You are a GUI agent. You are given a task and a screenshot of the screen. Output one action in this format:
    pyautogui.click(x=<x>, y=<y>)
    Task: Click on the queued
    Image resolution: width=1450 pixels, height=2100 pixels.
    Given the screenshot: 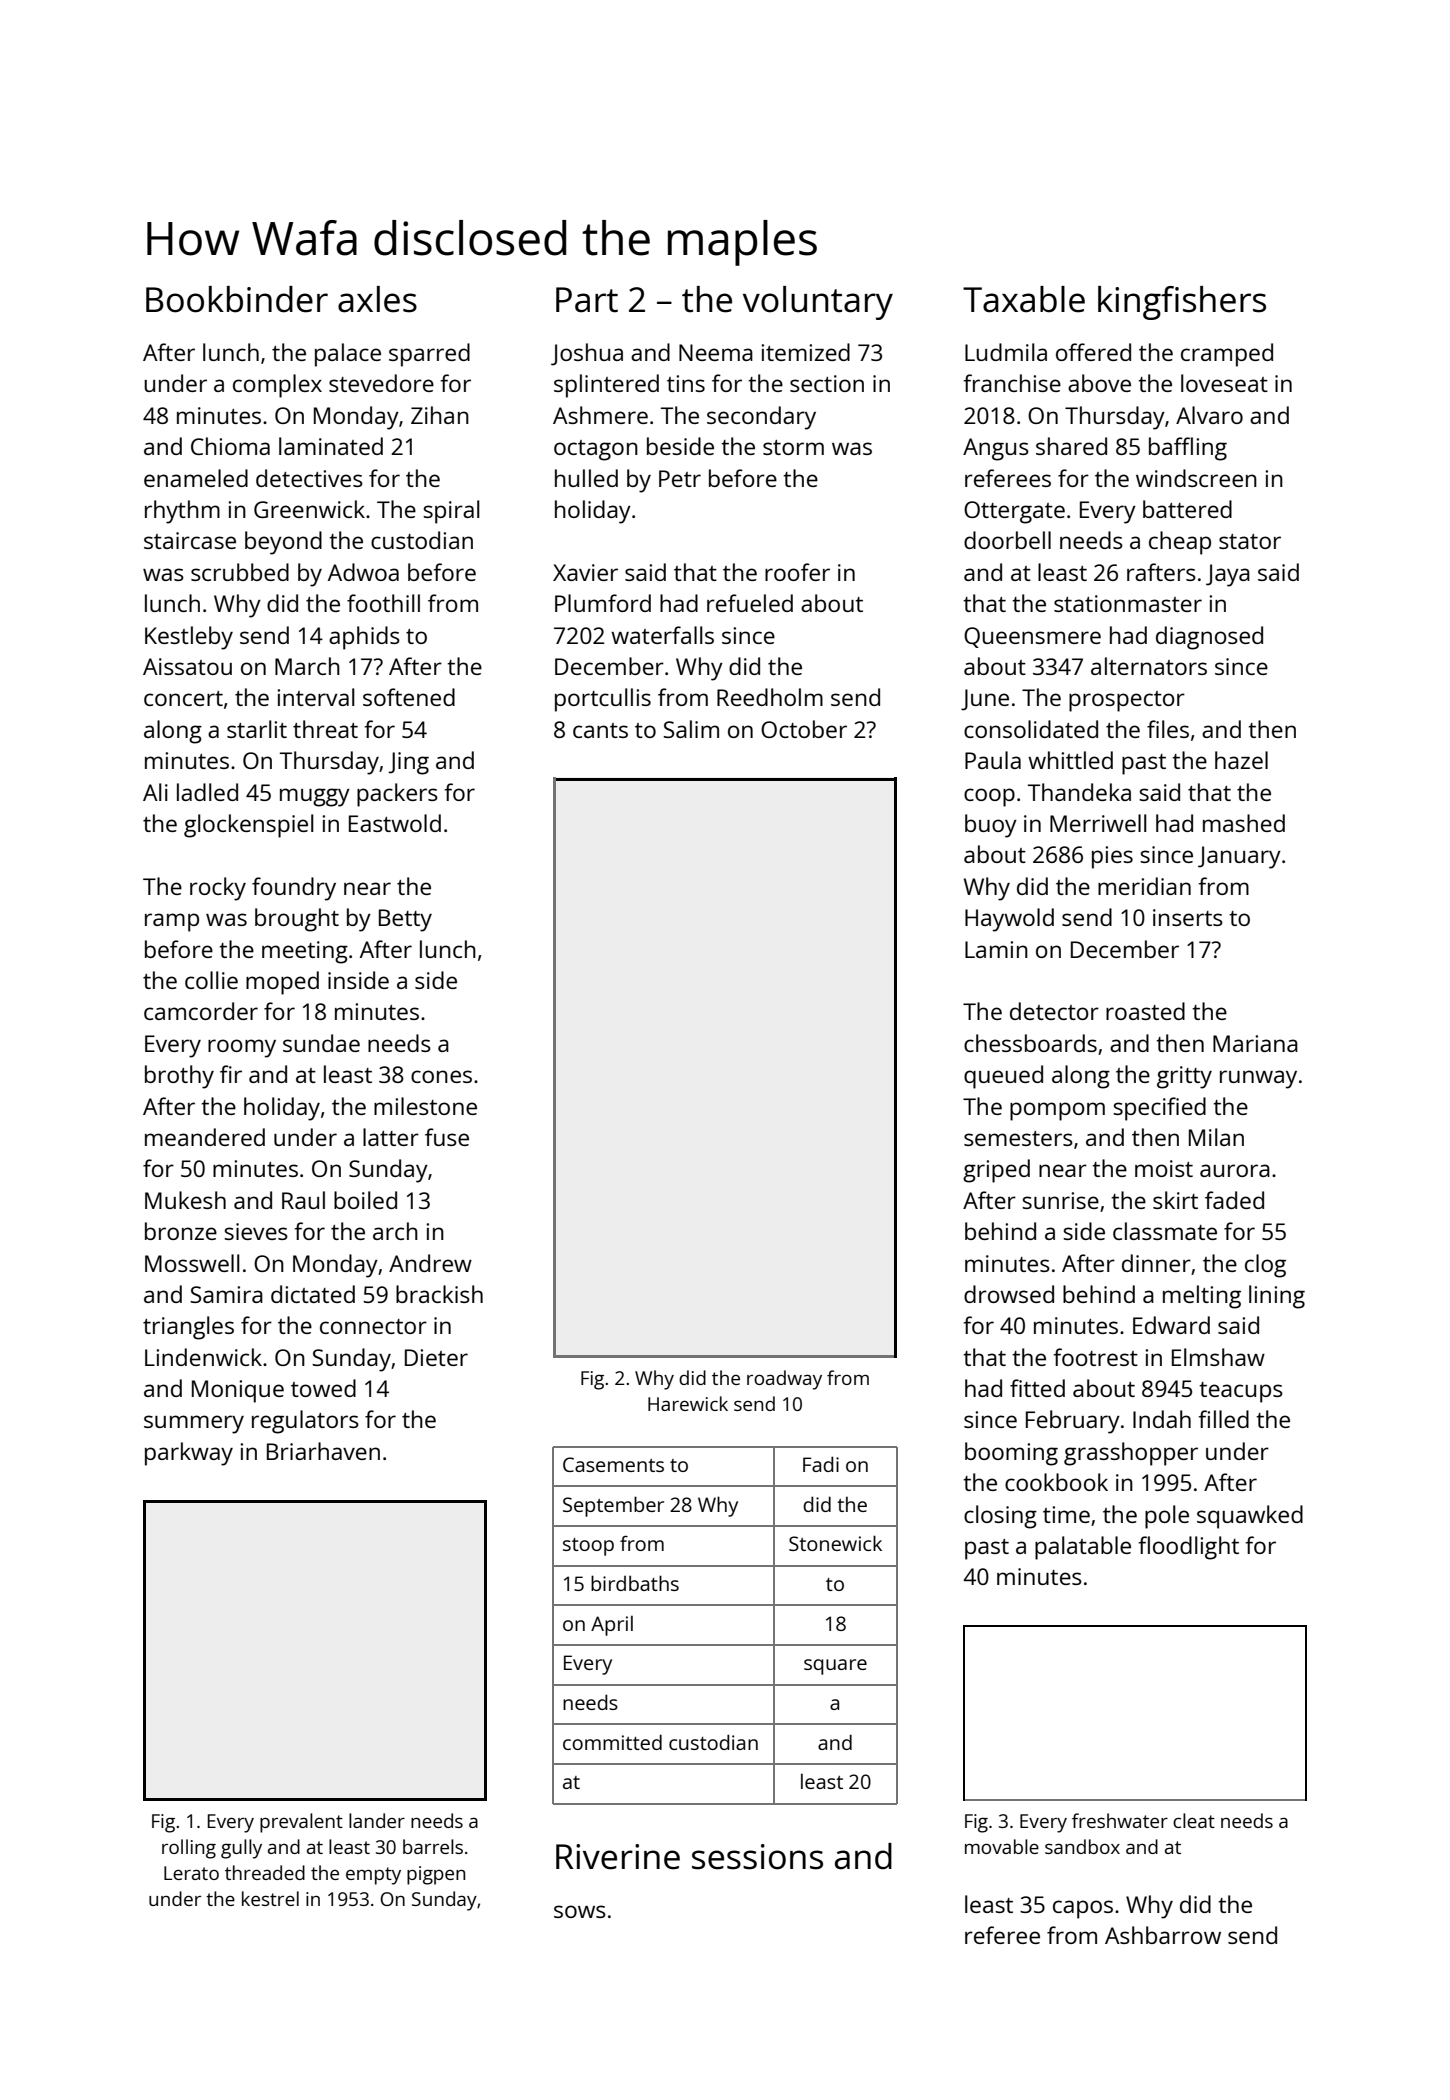 What is the action you would take?
    pyautogui.click(x=1003, y=1077)
